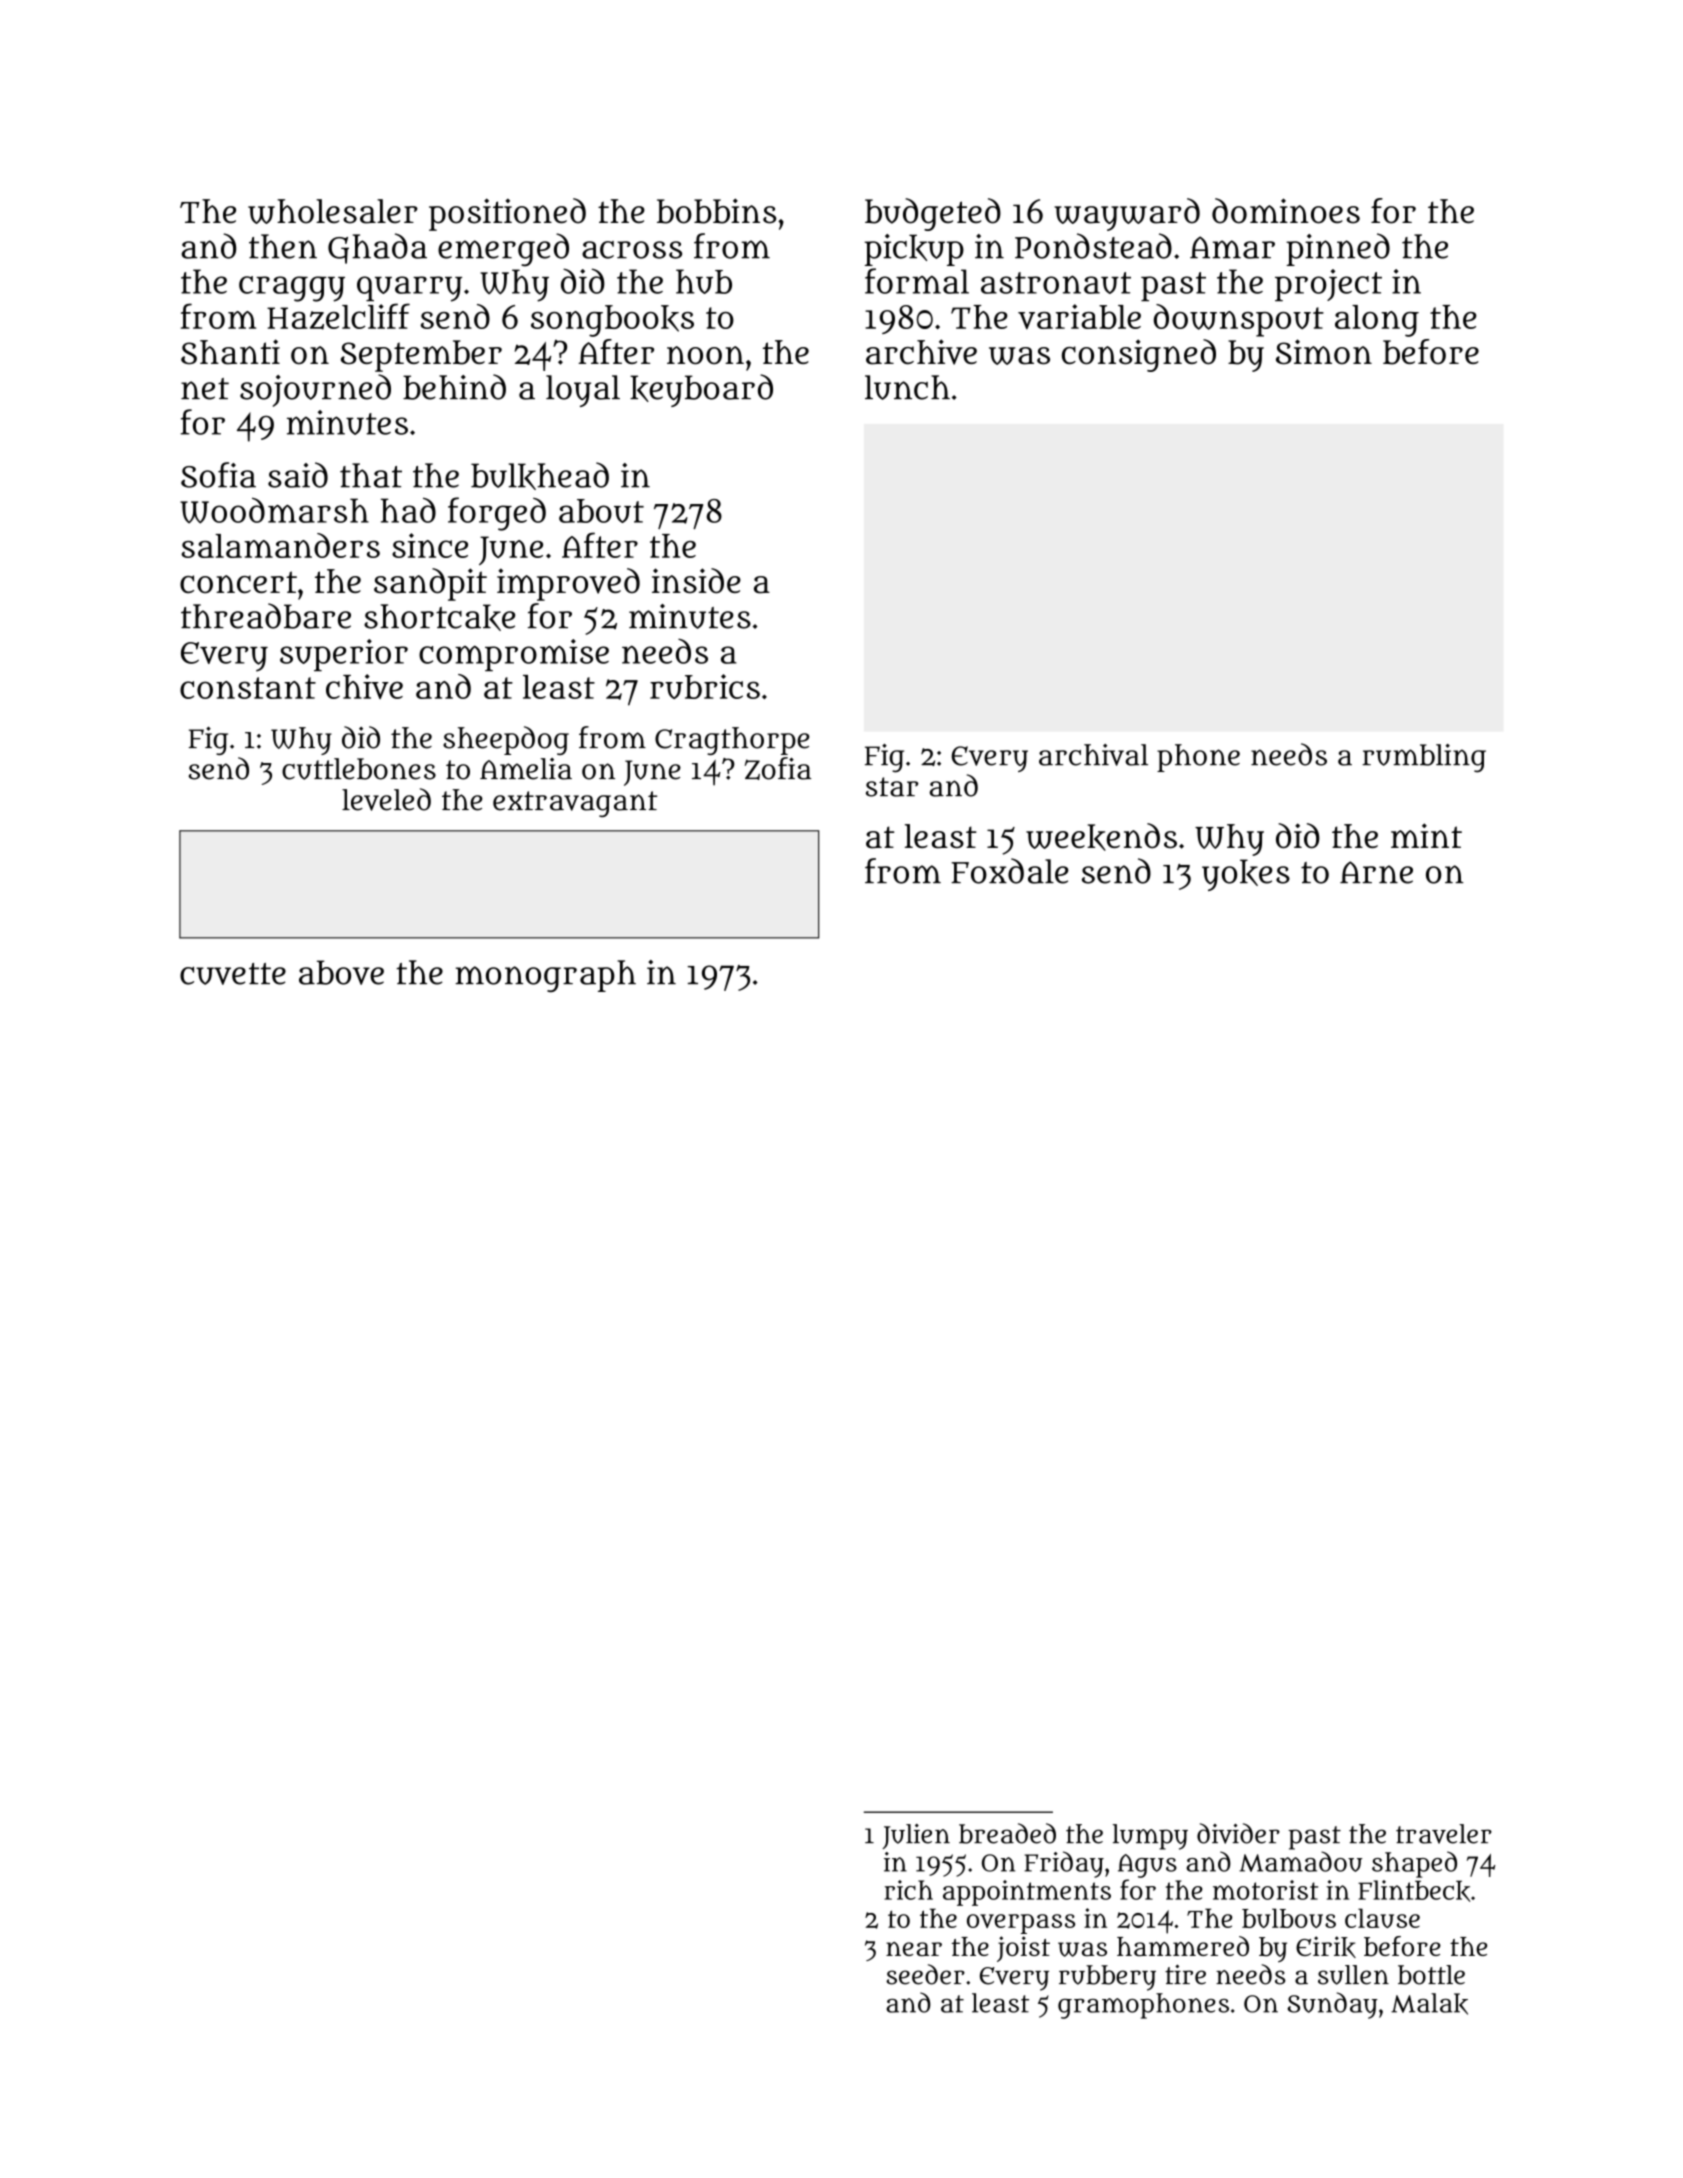 The image size is (1683, 2178). I want to click on archival, so click(1093, 755).
